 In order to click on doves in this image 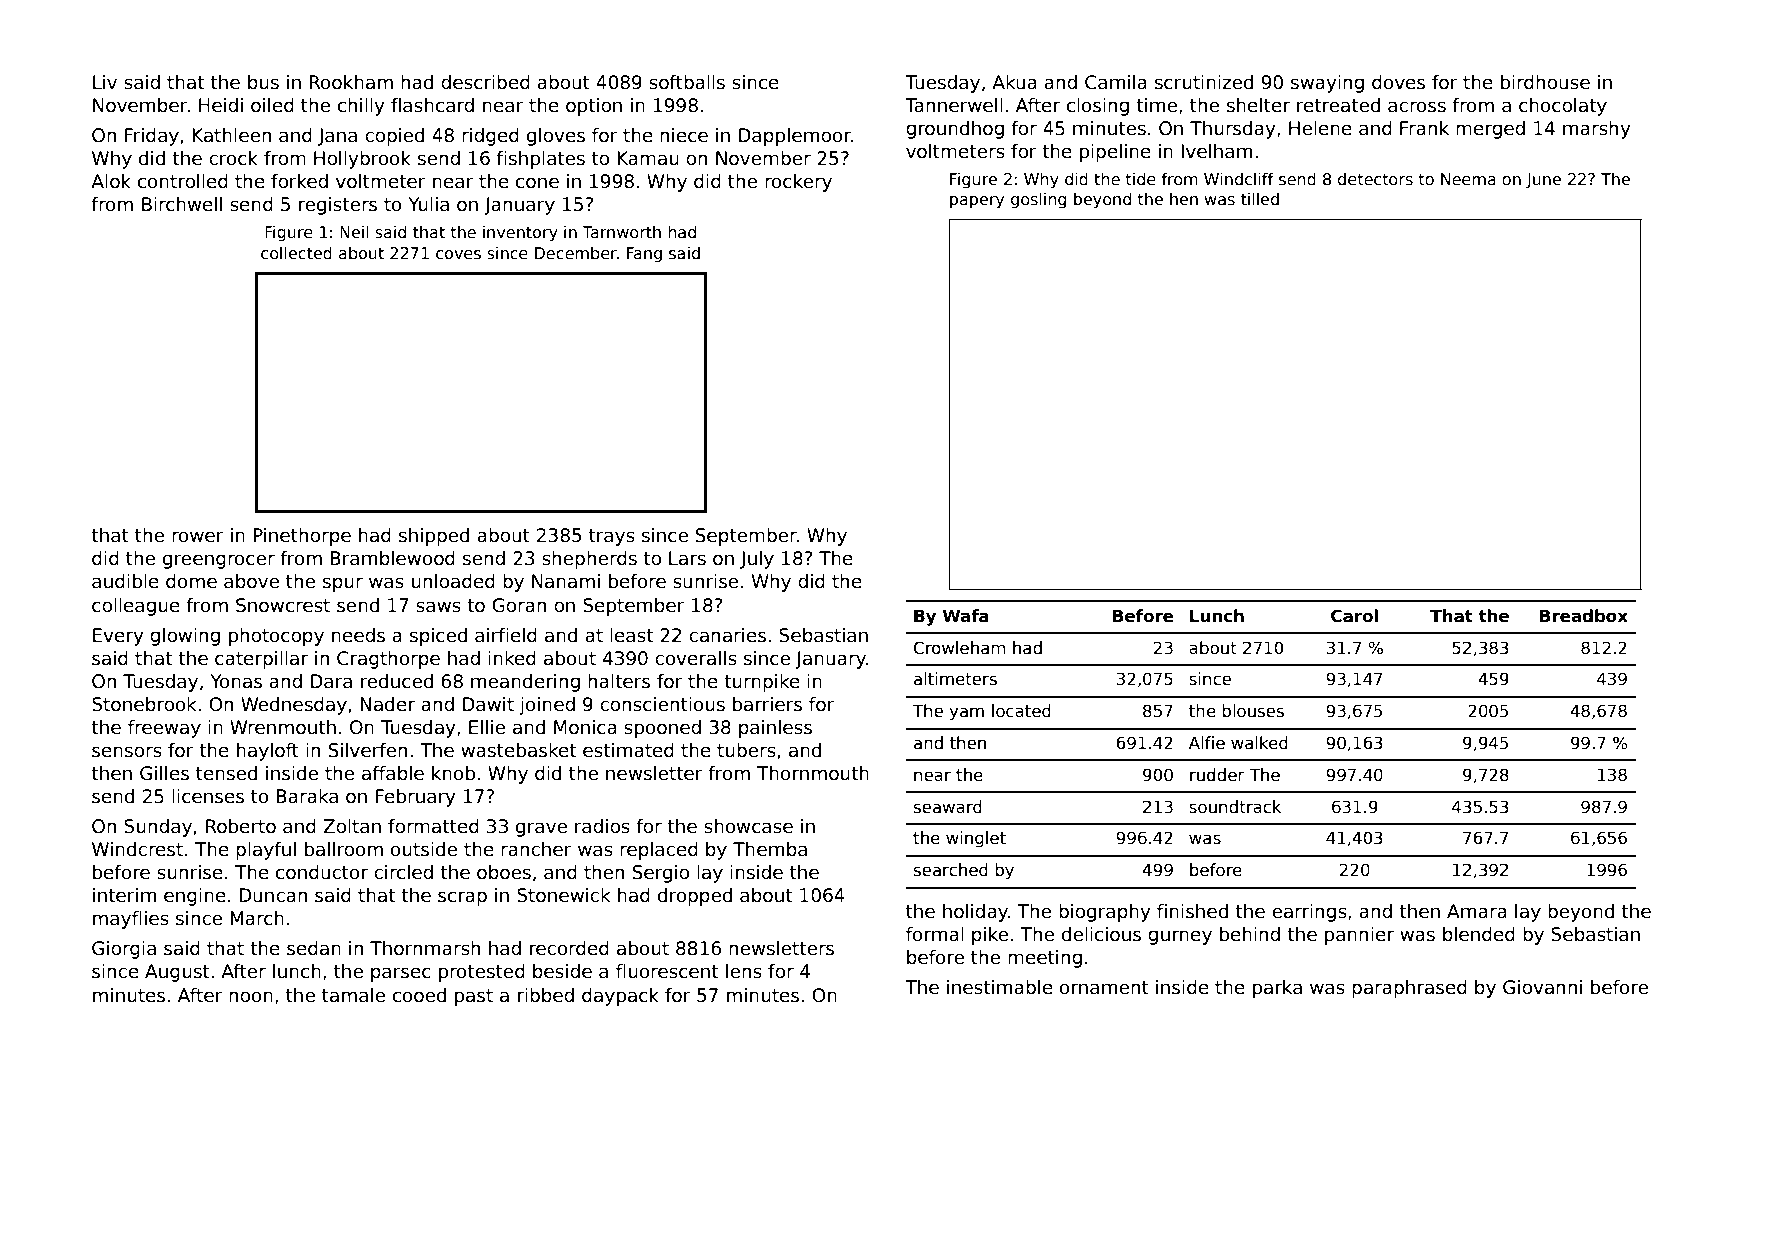, I will do `click(1398, 82)`.
